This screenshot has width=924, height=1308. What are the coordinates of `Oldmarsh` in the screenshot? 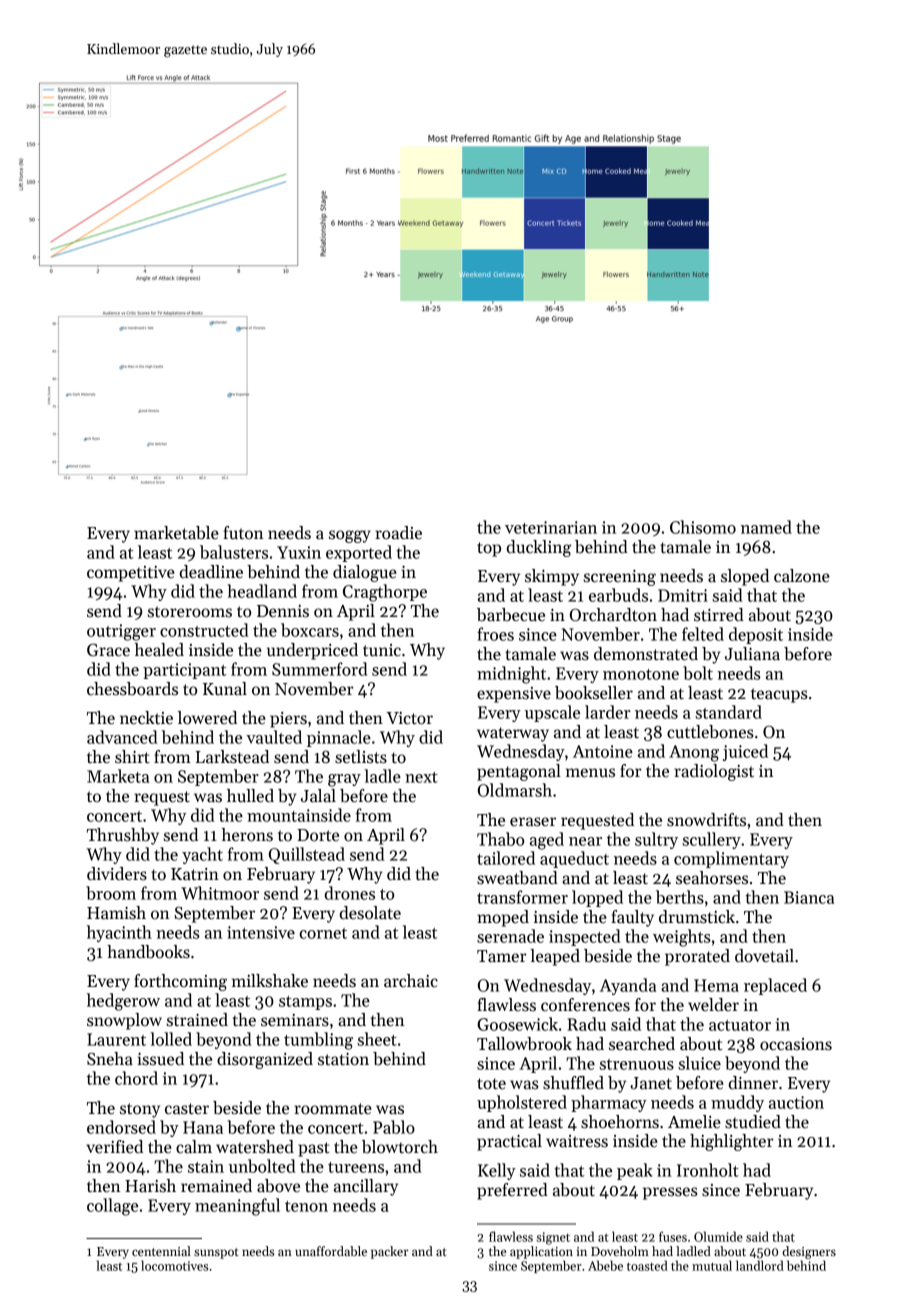 It's located at (515, 790).
